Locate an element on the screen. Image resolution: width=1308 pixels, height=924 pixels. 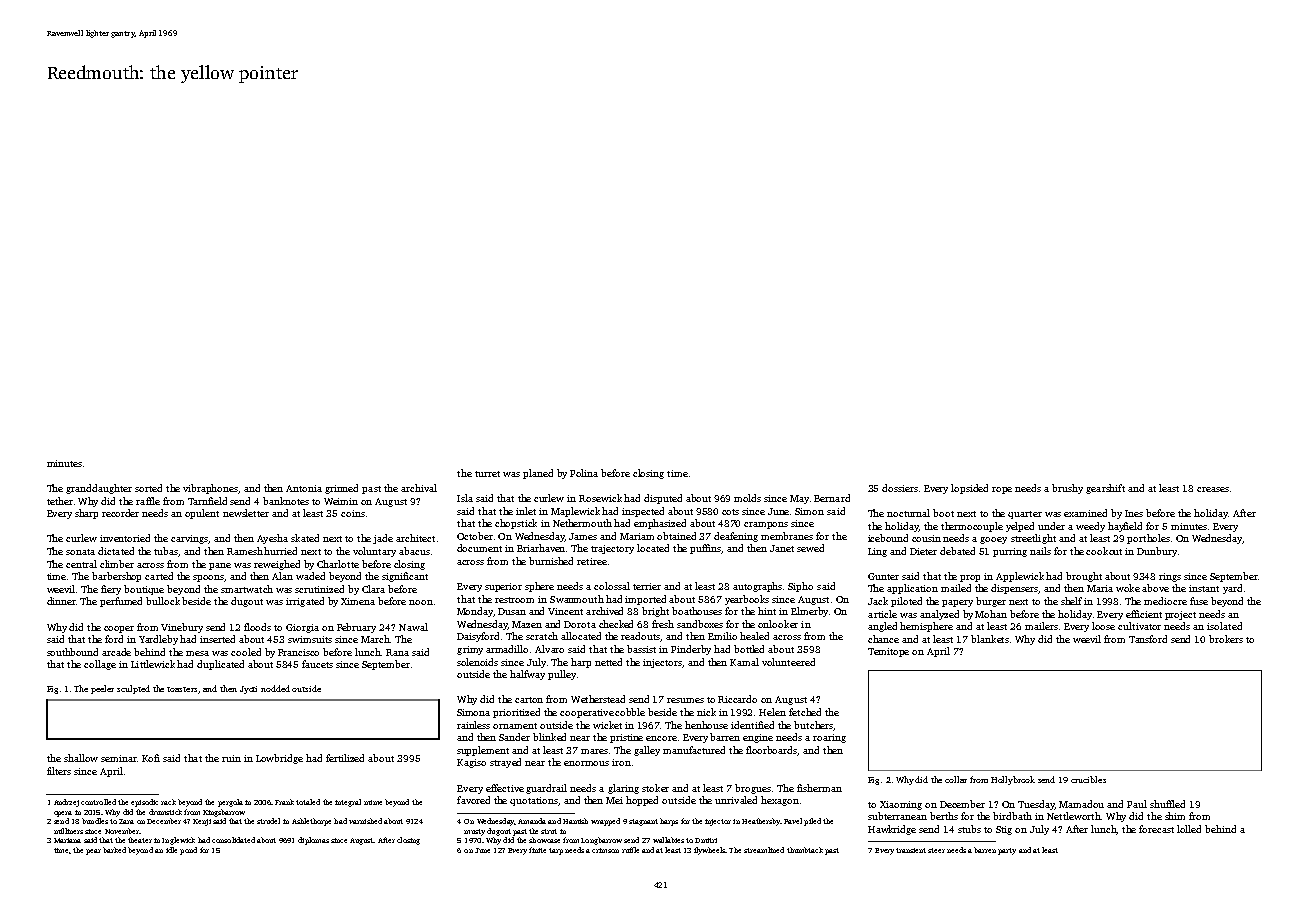
Ines is located at coordinates (1134, 513).
